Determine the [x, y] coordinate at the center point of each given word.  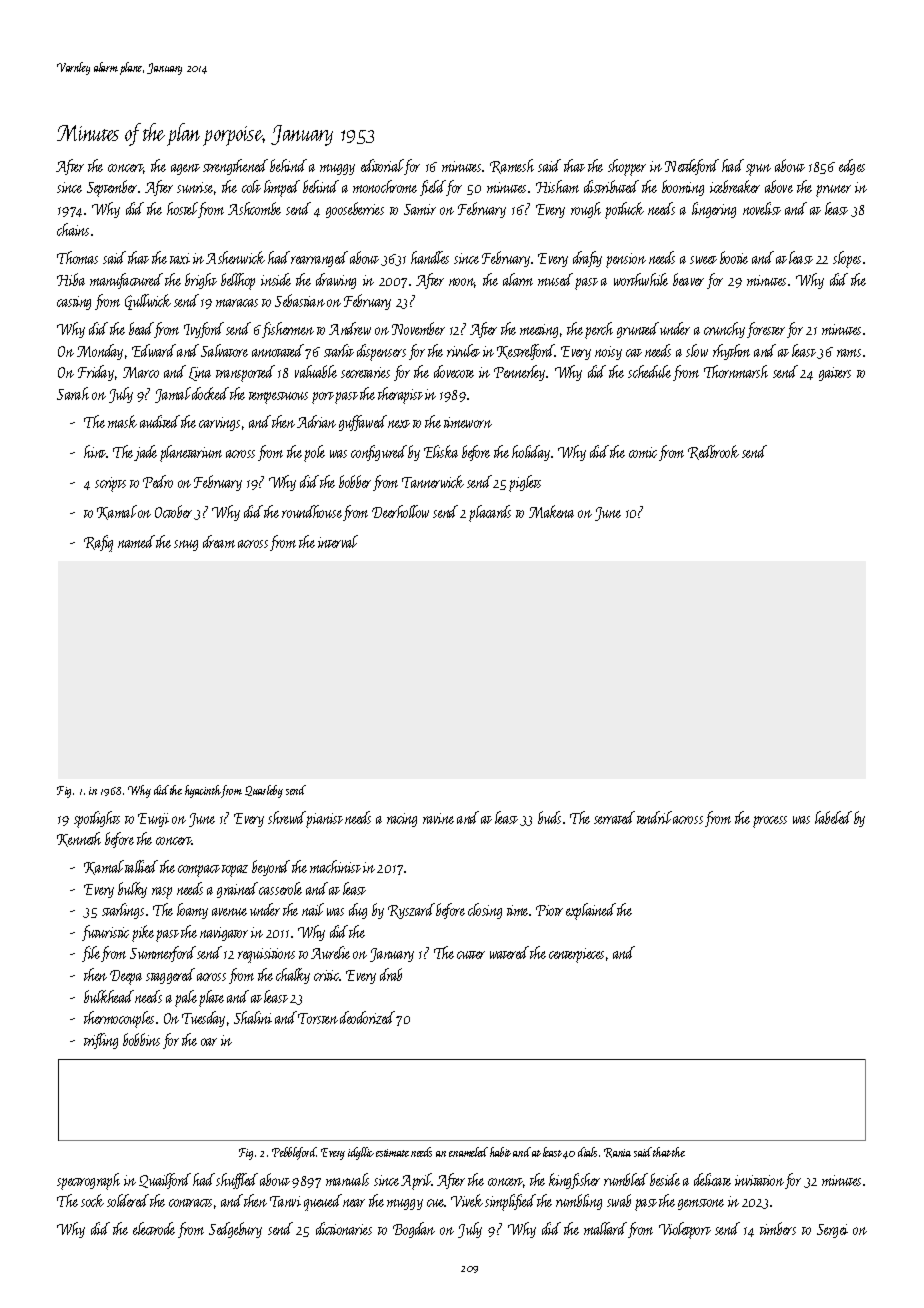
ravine [438, 818]
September [112, 188]
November [418, 328]
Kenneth [79, 839]
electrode [154, 1228]
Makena [551, 511]
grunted [638, 330]
